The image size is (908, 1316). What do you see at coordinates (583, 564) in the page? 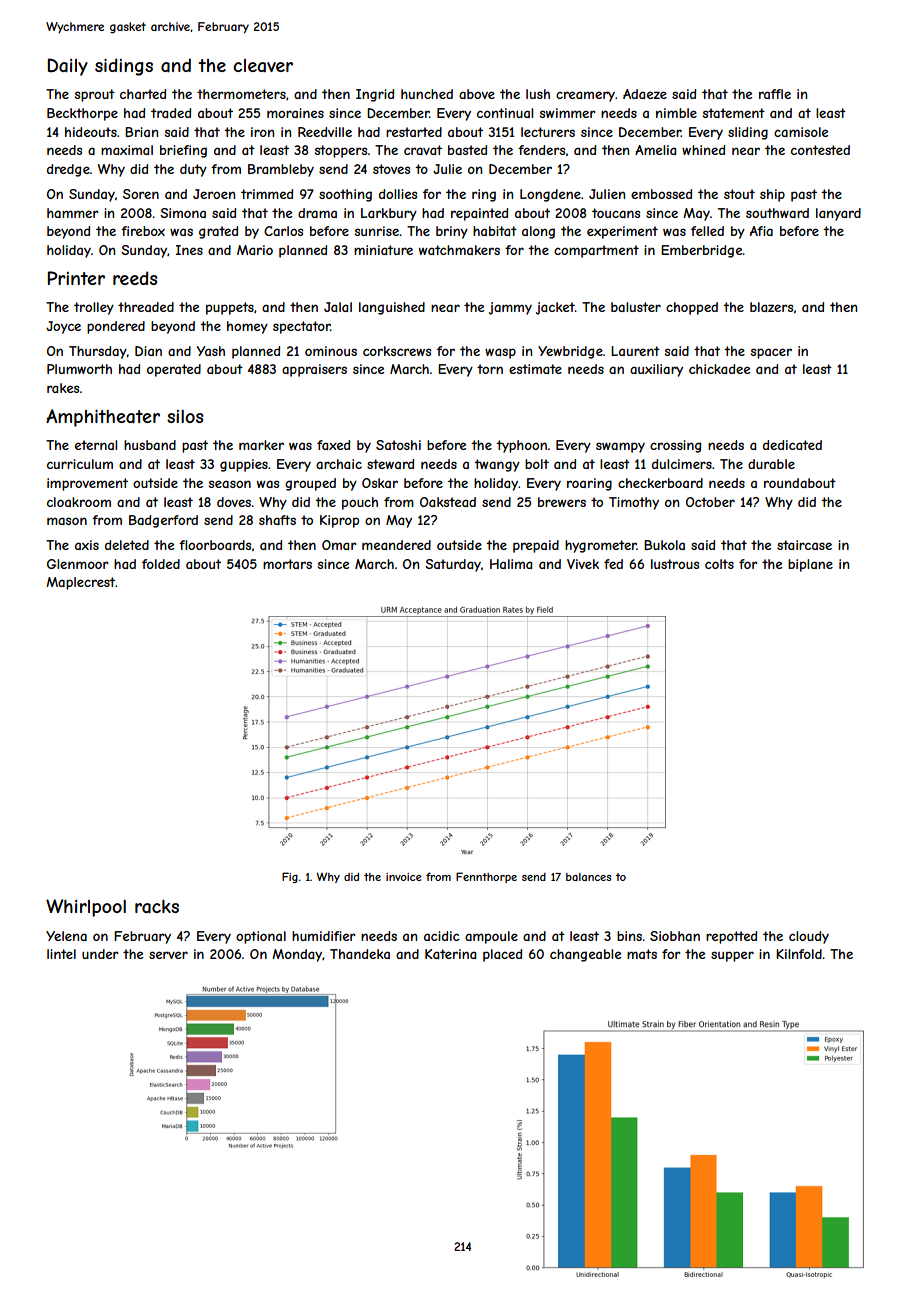
I see `Vivek` at bounding box center [583, 564].
